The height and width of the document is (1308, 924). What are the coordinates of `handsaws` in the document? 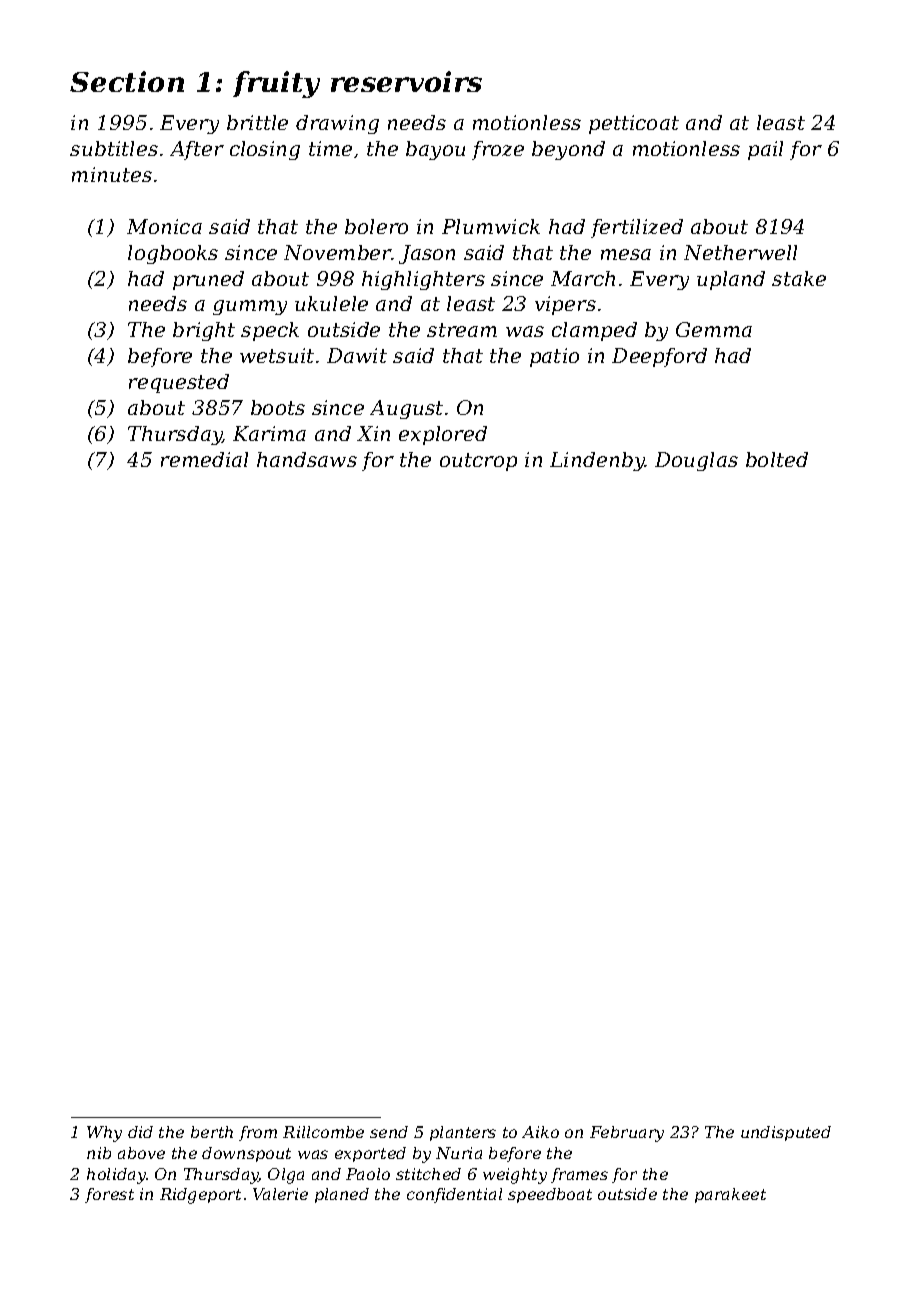 It's located at (307, 459).
